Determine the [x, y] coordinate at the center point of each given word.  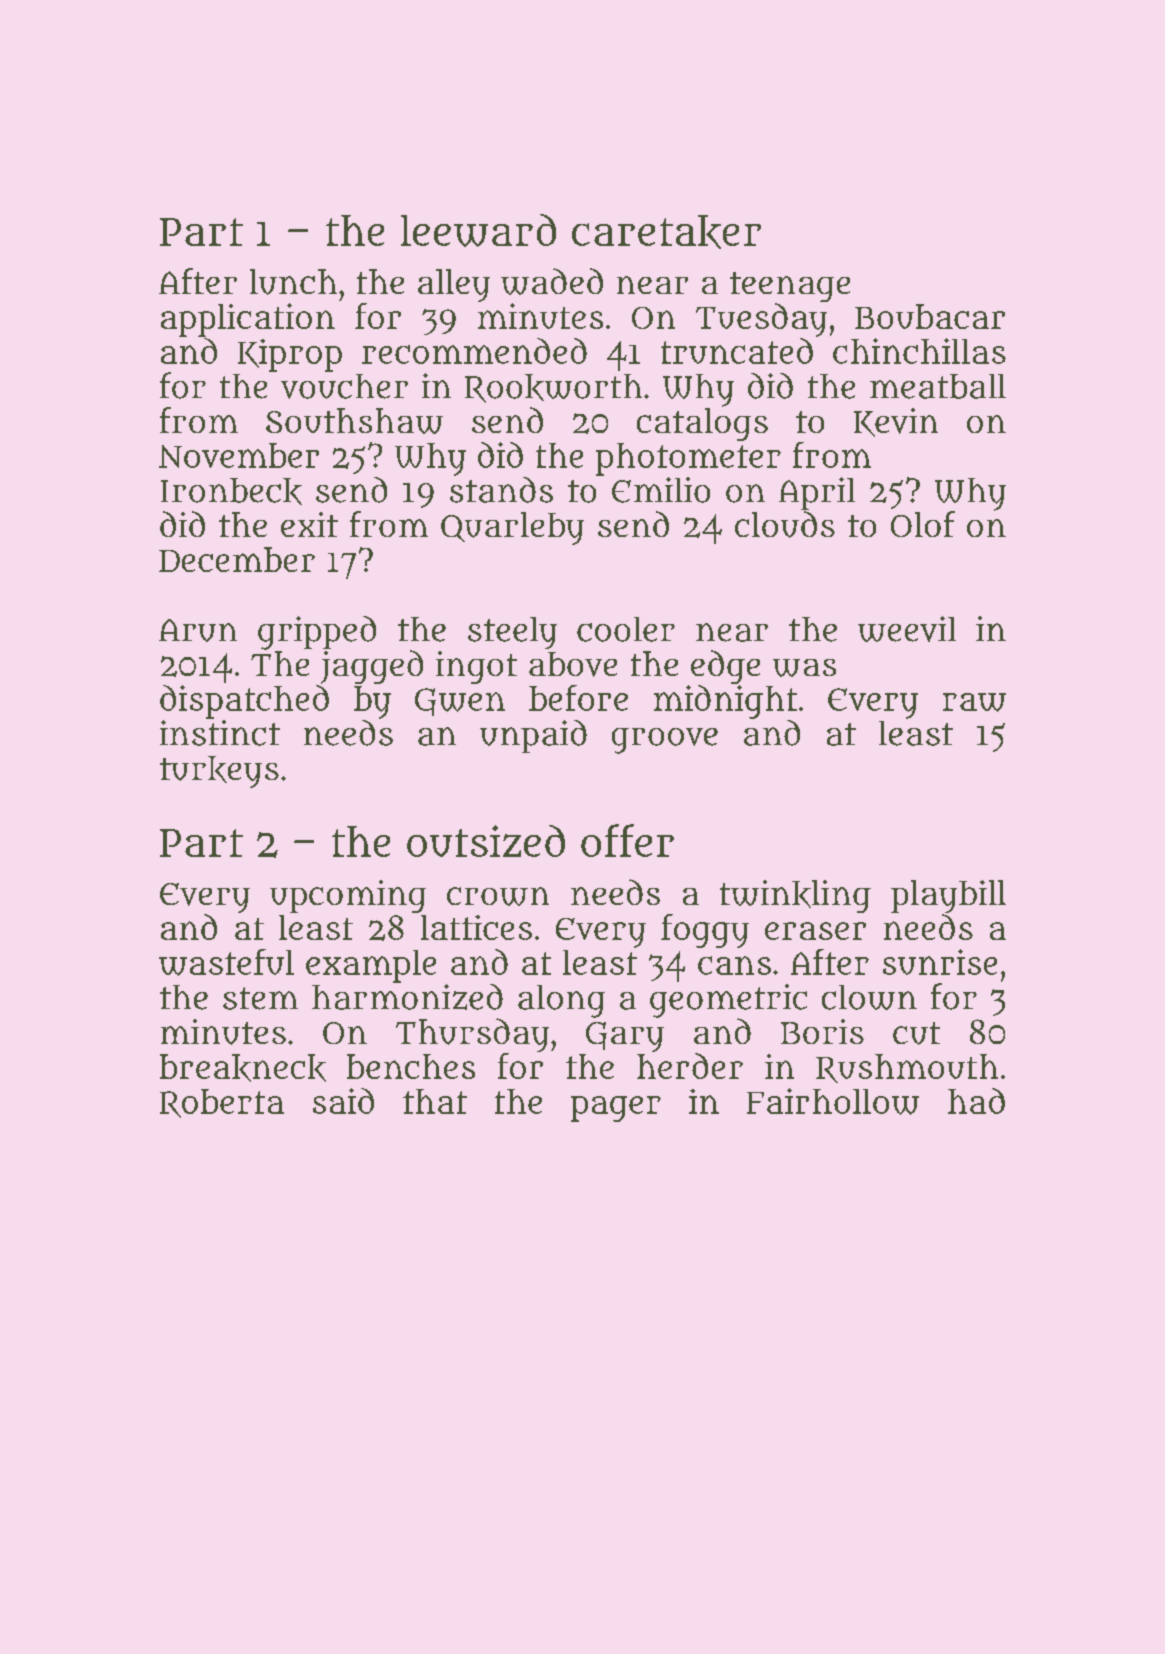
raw [974, 702]
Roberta [222, 1103]
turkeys [219, 772]
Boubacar [930, 316]
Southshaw [354, 421]
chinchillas [919, 351]
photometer [688, 459]
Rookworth [553, 388]
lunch [293, 282]
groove [665, 741]
